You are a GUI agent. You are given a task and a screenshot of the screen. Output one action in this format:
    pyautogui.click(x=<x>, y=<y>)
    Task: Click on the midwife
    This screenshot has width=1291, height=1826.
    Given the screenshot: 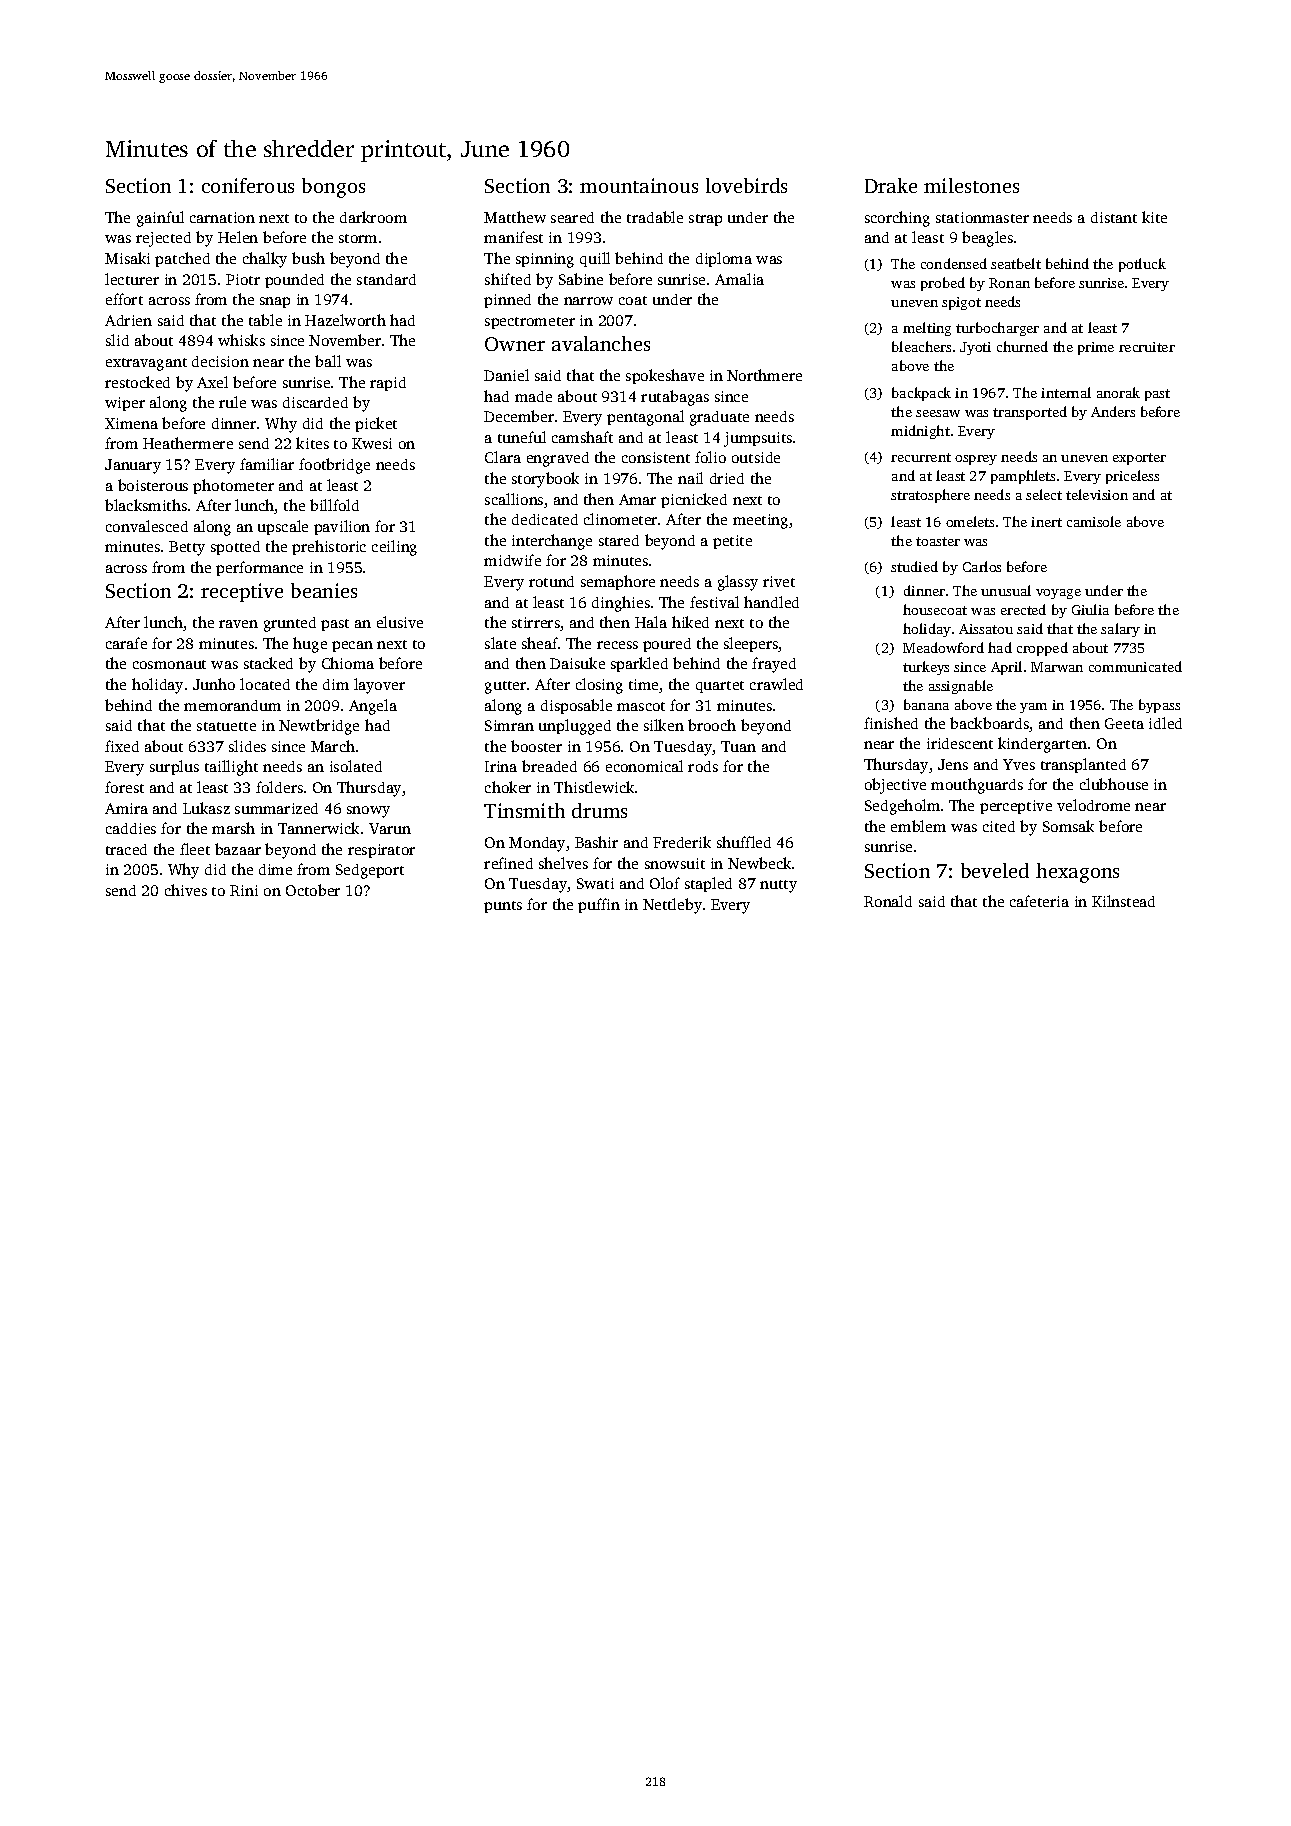 What is the action you would take?
    pyautogui.click(x=512, y=560)
